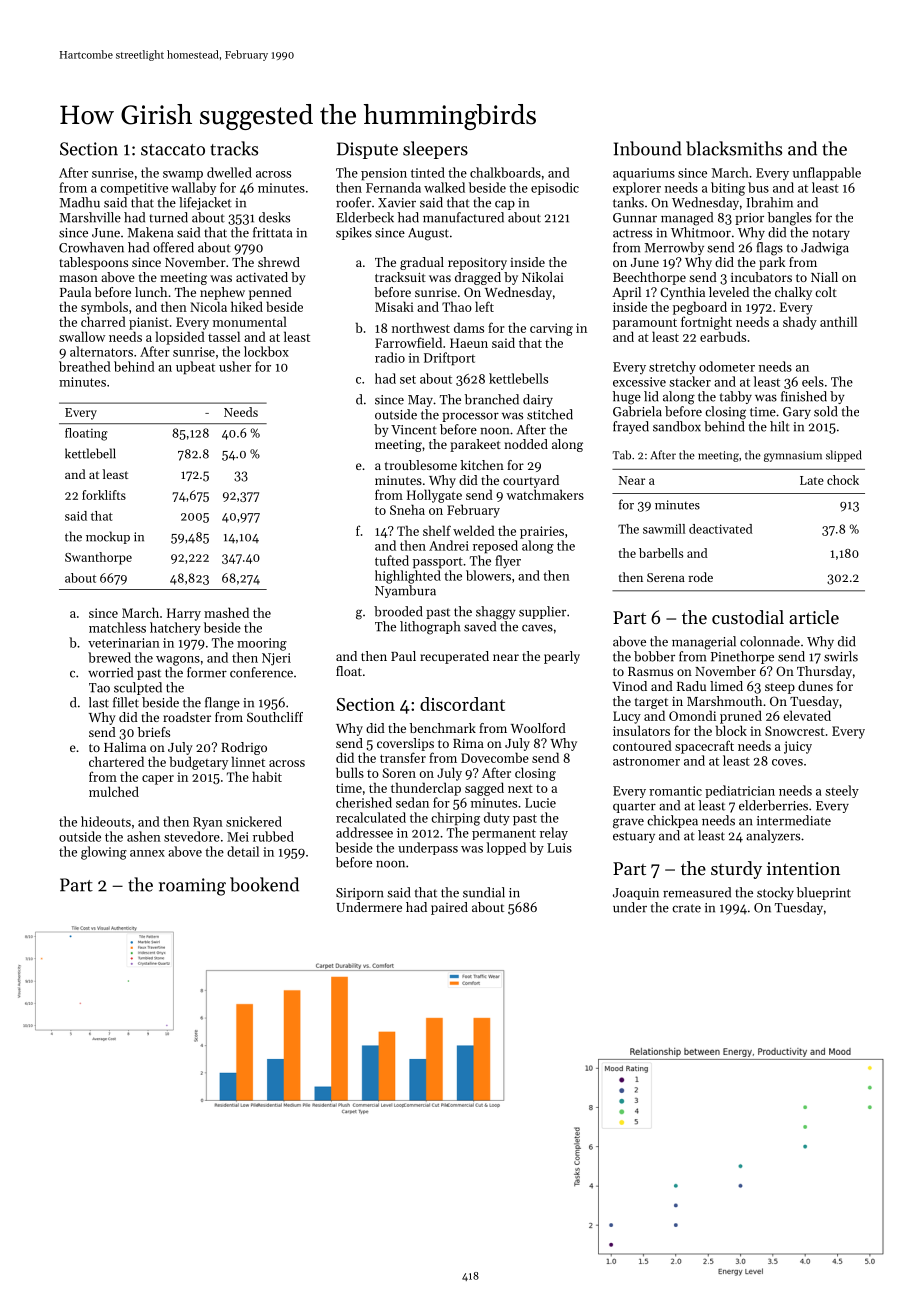 Image resolution: width=924 pixels, height=1308 pixels. I want to click on romantic, so click(675, 791).
